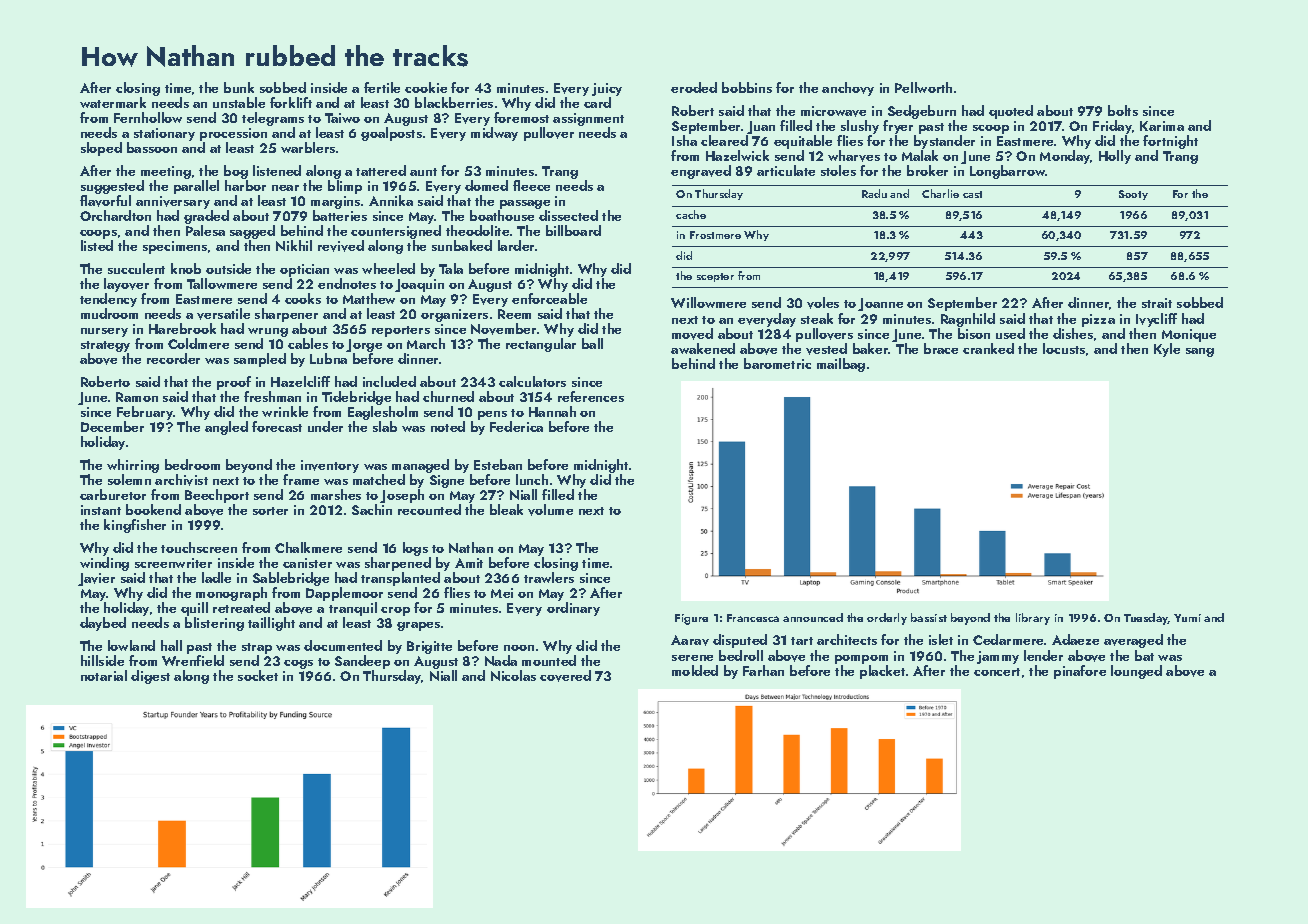  Describe the element at coordinates (694, 87) in the screenshot. I see `eroded` at that location.
